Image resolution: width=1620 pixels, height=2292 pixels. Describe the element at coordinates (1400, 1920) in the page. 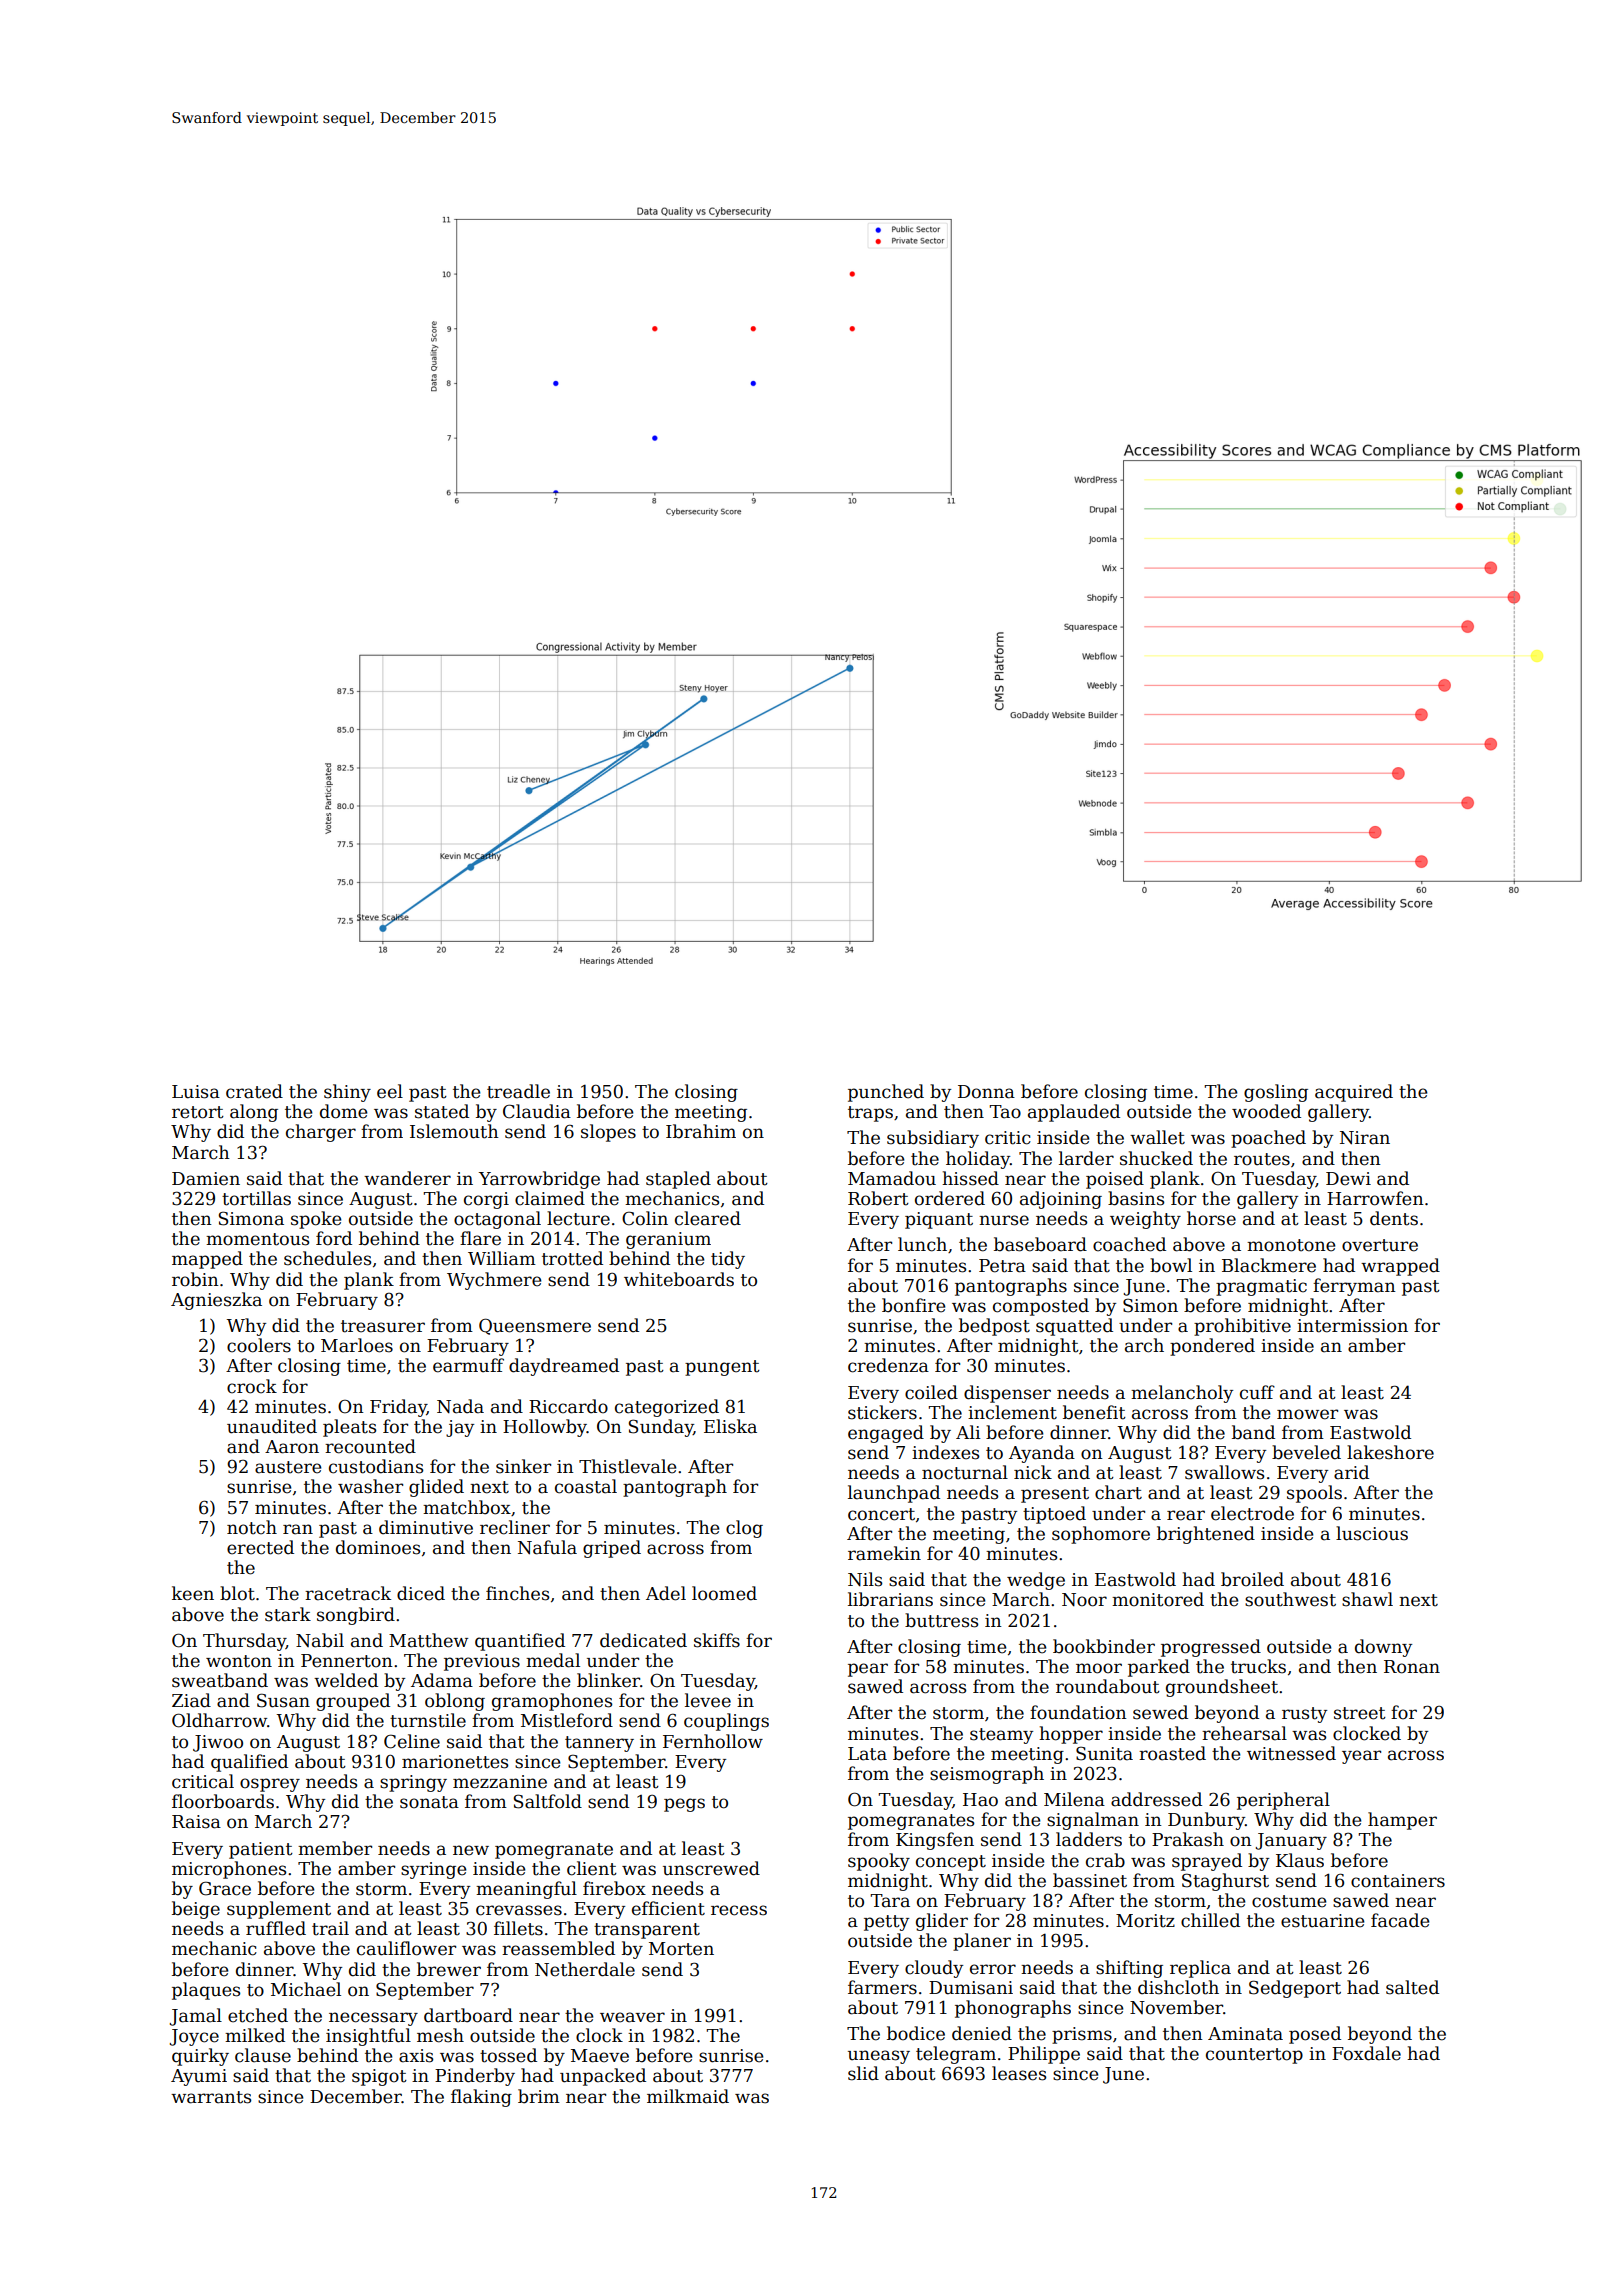

I see `facade` at that location.
